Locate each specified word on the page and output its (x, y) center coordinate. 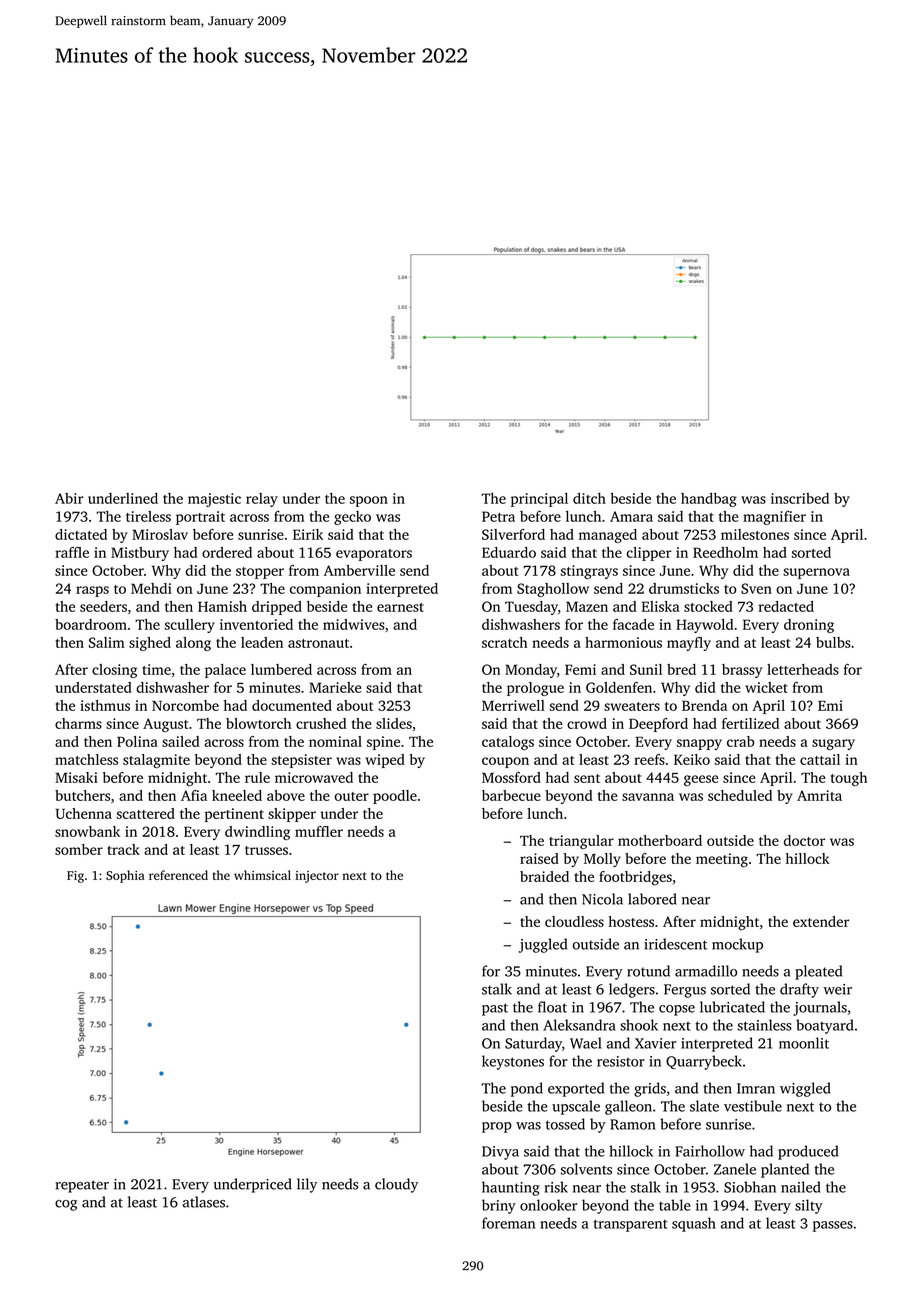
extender (821, 921)
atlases (204, 1202)
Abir (69, 498)
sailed (181, 741)
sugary (833, 744)
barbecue (511, 795)
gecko (352, 518)
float (552, 1007)
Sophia (125, 876)
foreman (508, 1223)
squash (694, 1224)
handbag (709, 500)
